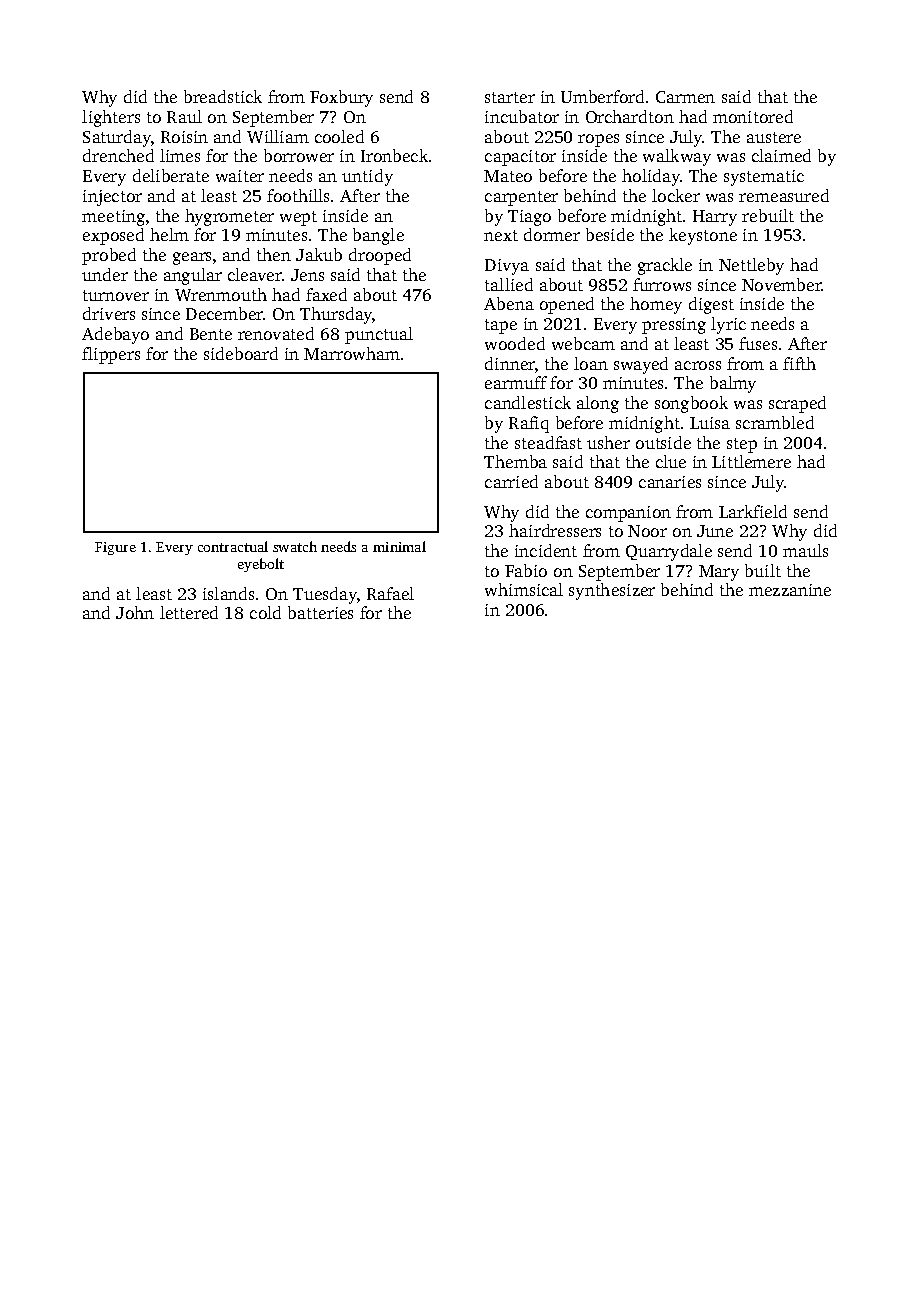 This image has height=1314, width=924. What do you see at coordinates (781, 155) in the image?
I see `claimed` at bounding box center [781, 155].
